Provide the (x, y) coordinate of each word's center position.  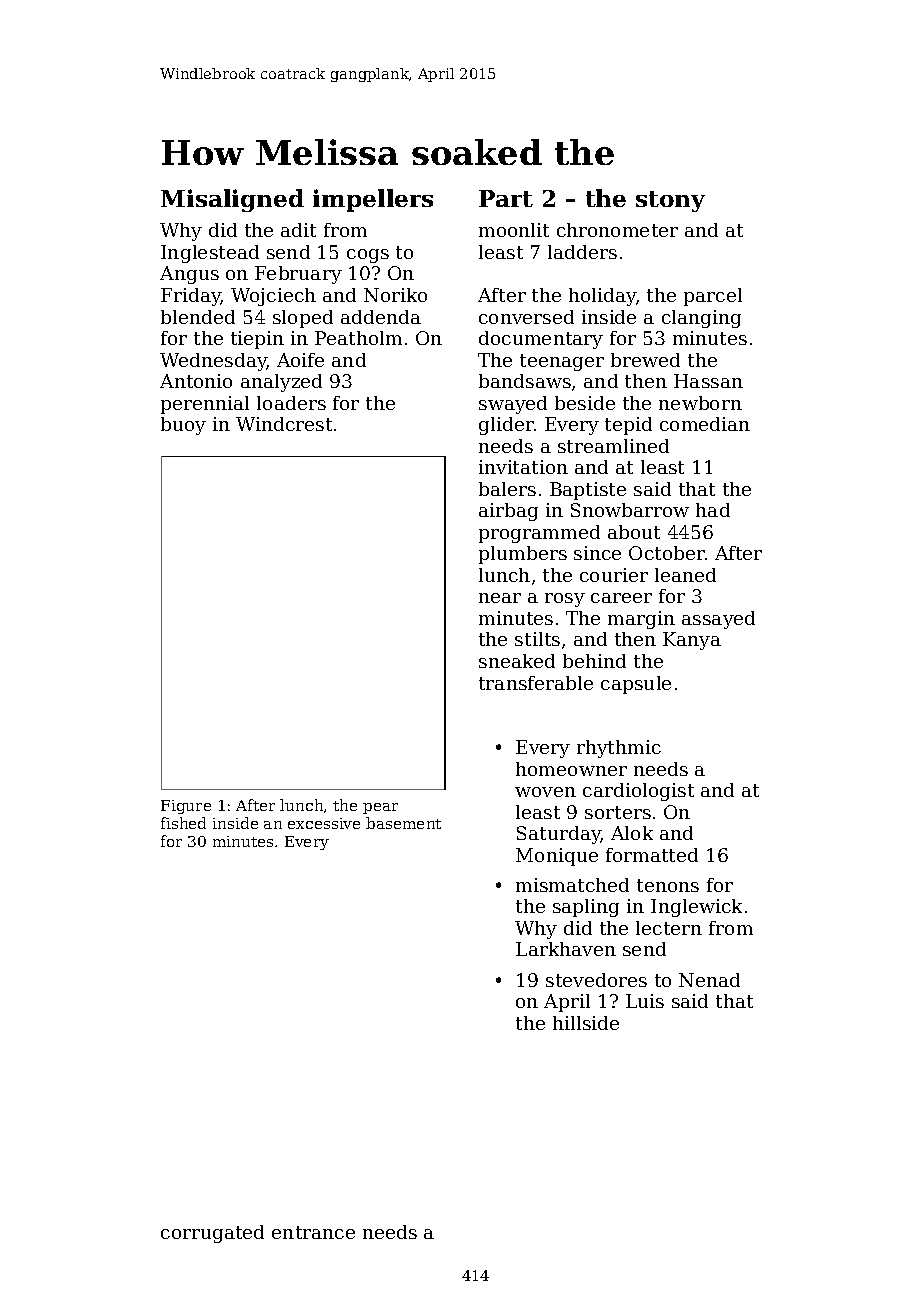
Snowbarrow (630, 510)
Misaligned (232, 200)
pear (380, 808)
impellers (373, 200)
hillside (586, 1023)
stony (670, 201)
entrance (313, 1232)
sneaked (517, 661)
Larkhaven (566, 949)
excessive (324, 823)
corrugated (212, 1234)
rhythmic (619, 749)
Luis (645, 1001)
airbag (508, 512)
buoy (183, 426)
